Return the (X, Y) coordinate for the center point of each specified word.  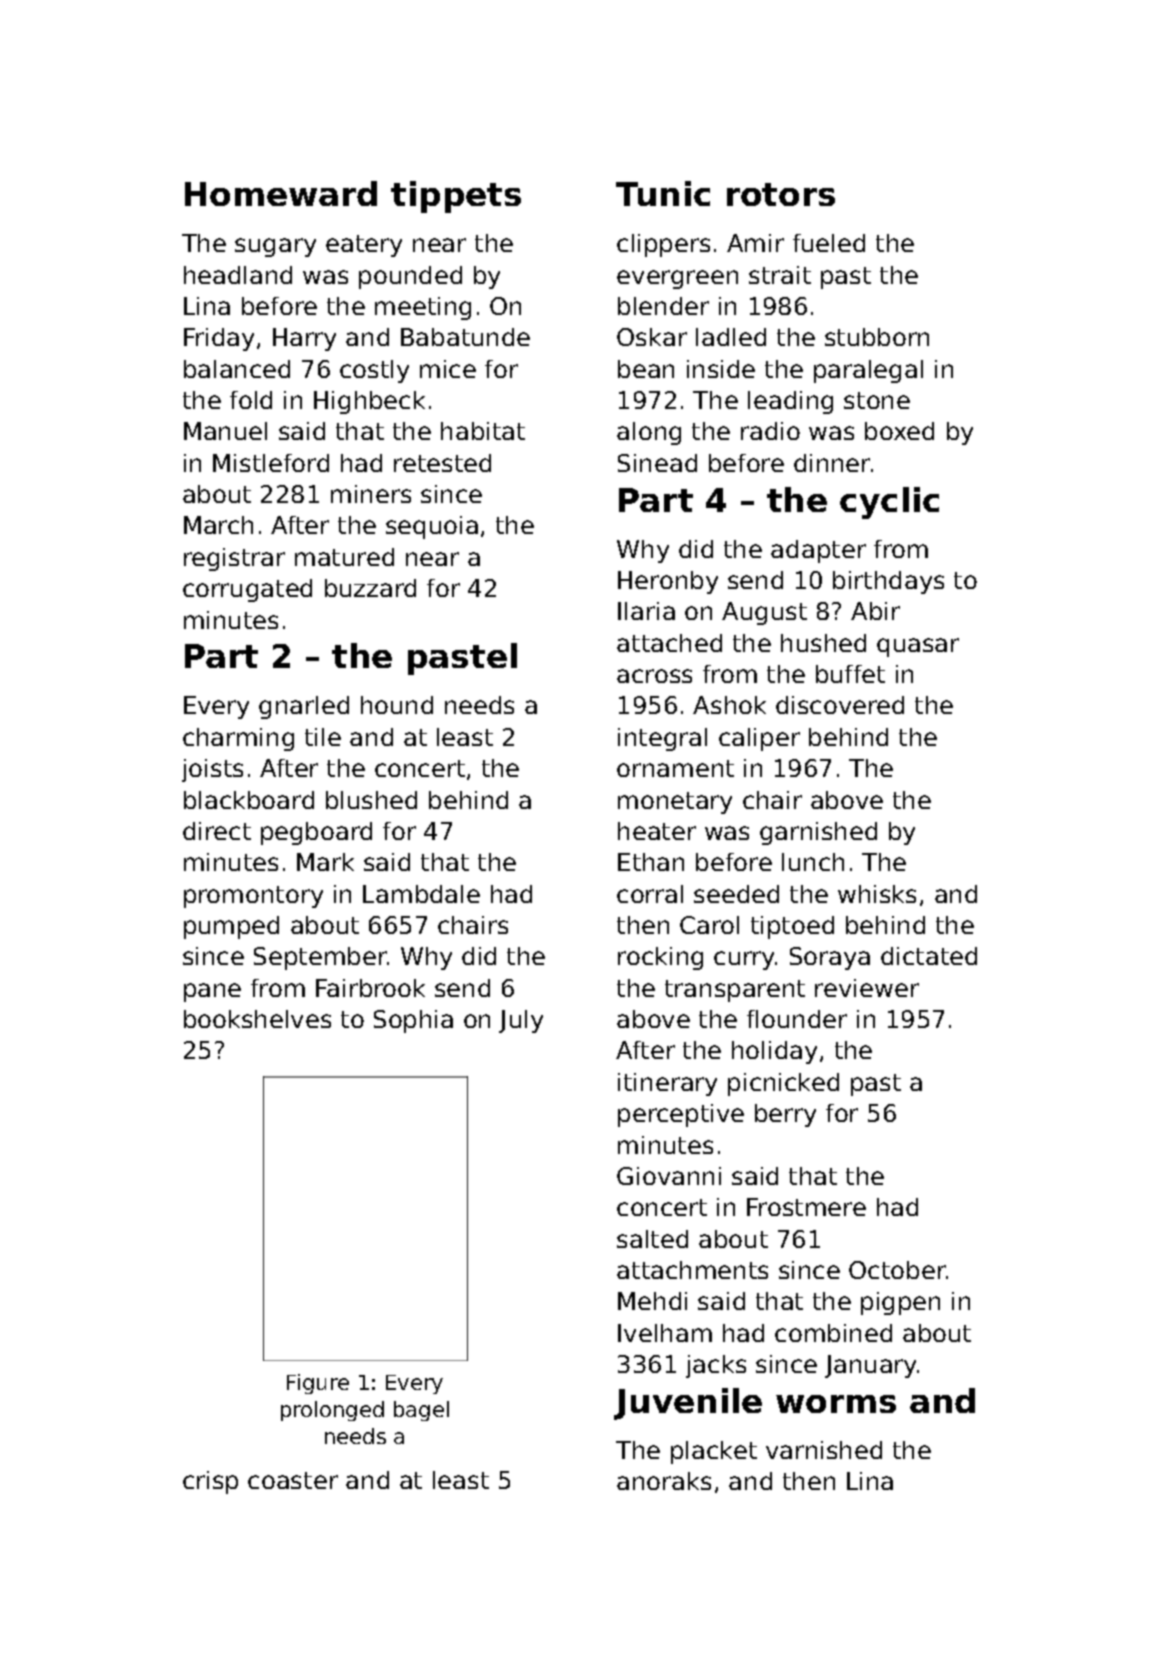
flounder (797, 1019)
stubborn (877, 337)
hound (397, 705)
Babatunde (465, 337)
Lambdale (421, 894)
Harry (304, 339)
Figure (318, 1384)
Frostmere (806, 1207)
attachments (692, 1270)
